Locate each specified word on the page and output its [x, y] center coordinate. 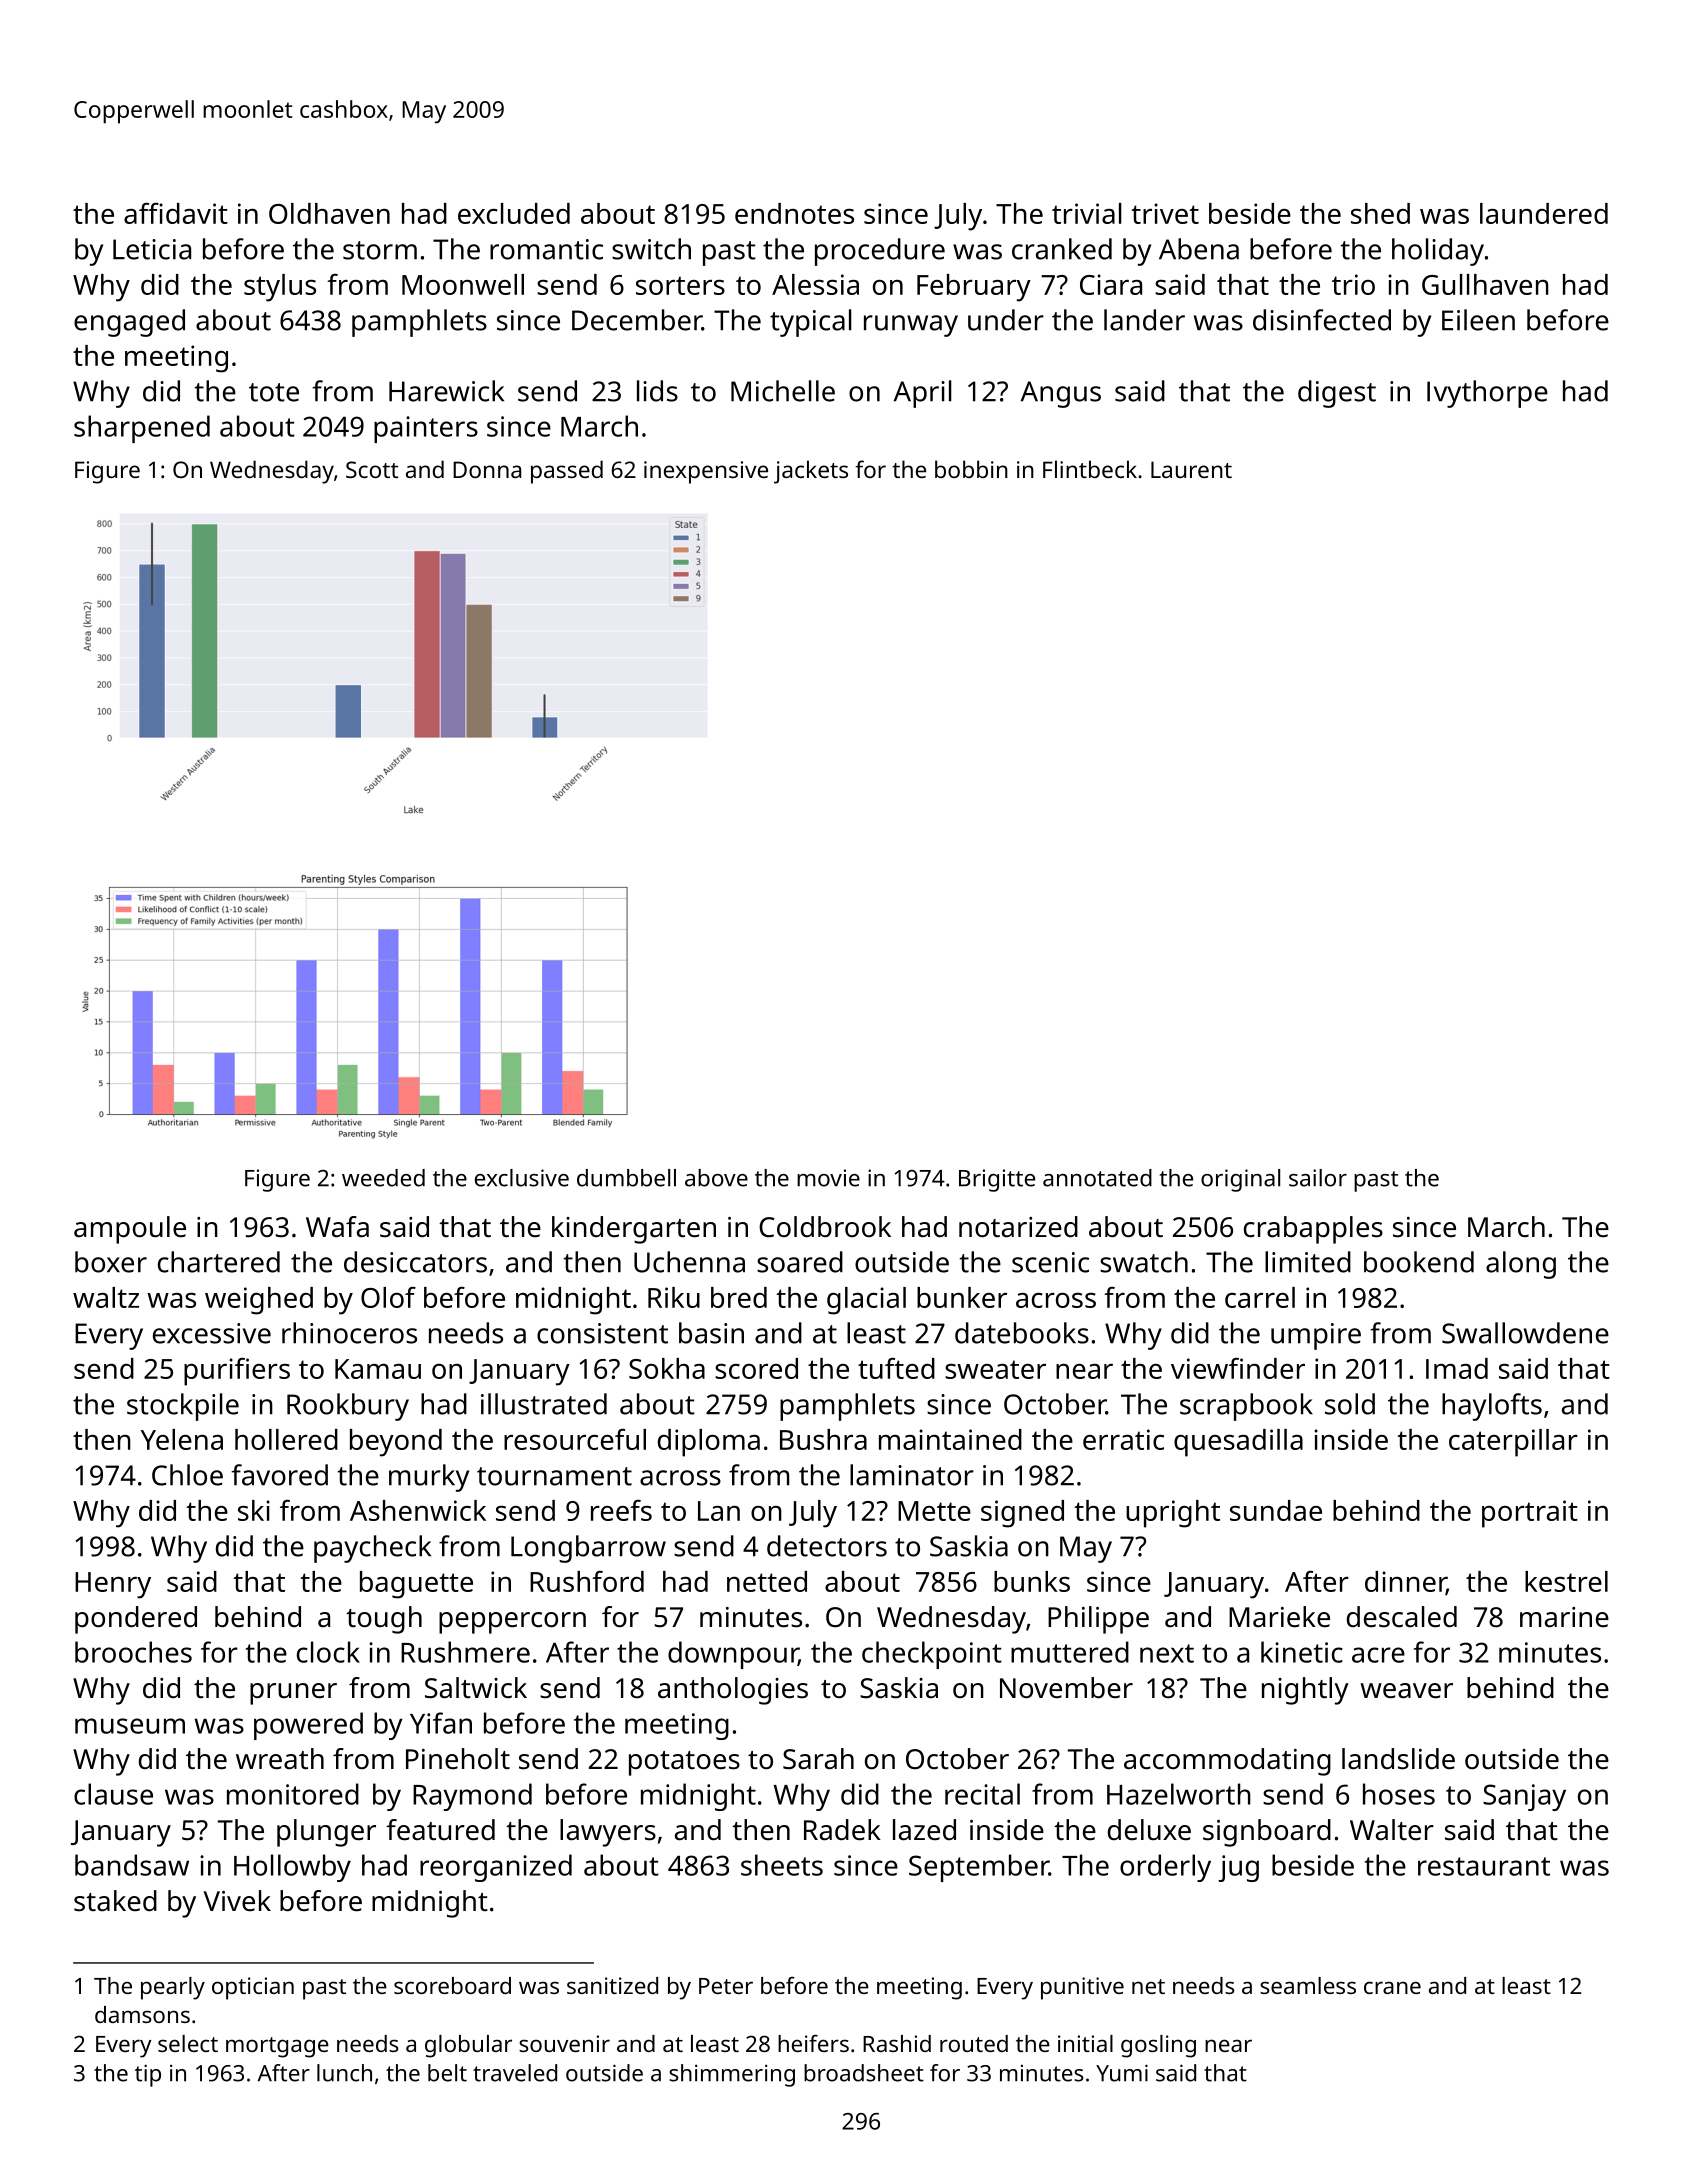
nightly [1305, 1691]
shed [1380, 213]
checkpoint [932, 1655]
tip [148, 2075]
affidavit [176, 213]
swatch [1144, 1262]
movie [828, 1178]
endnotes [794, 213]
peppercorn [512, 1623]
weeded [383, 1178]
